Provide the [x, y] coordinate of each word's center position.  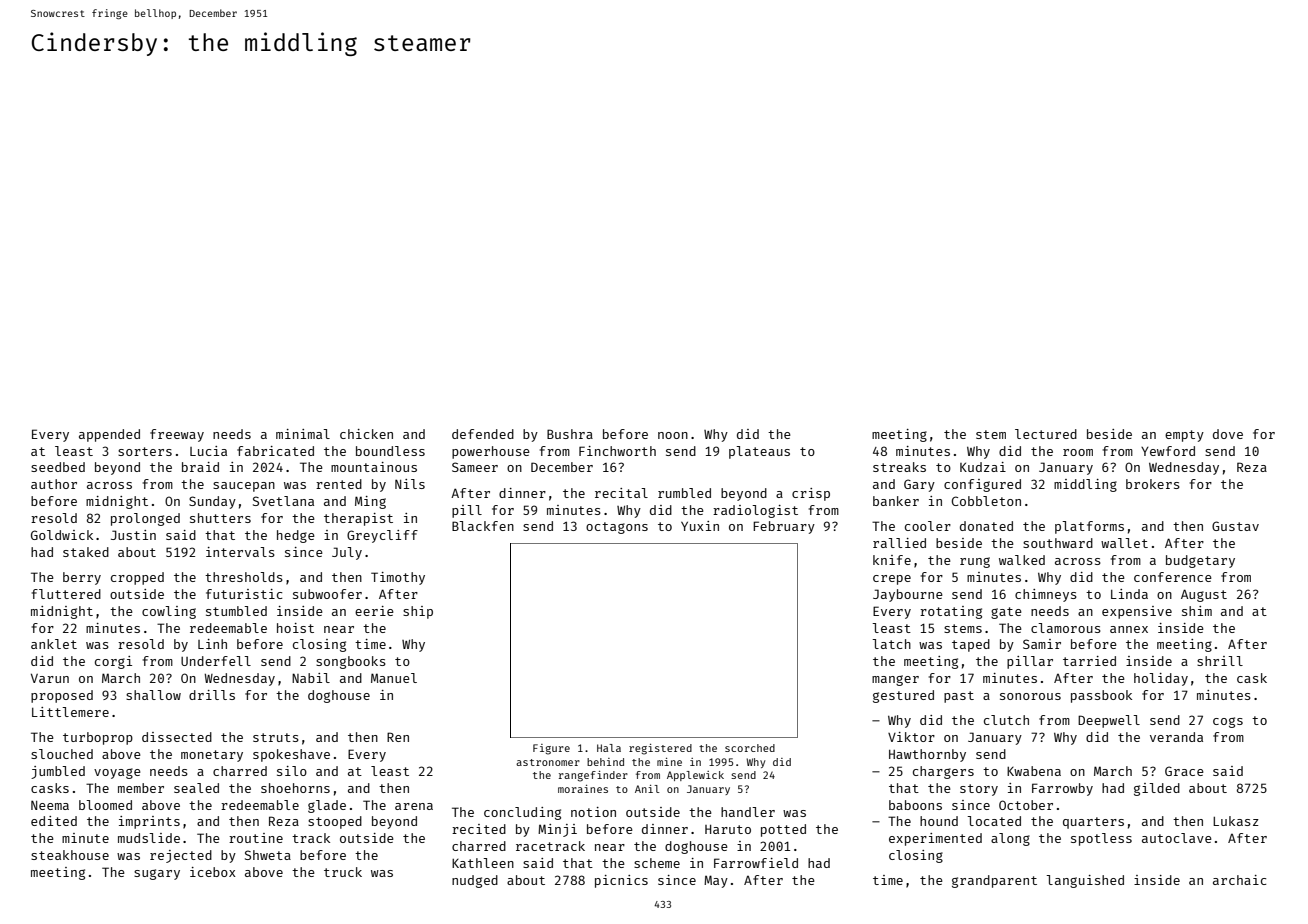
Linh [212, 644]
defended [483, 434]
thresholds [244, 577]
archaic [1239, 880]
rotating [951, 612]
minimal [303, 434]
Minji [557, 830]
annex [1129, 629]
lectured [1046, 434]
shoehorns [295, 788]
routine [256, 838]
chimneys [1046, 595]
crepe [892, 580]
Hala [609, 748]
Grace [1184, 771]
